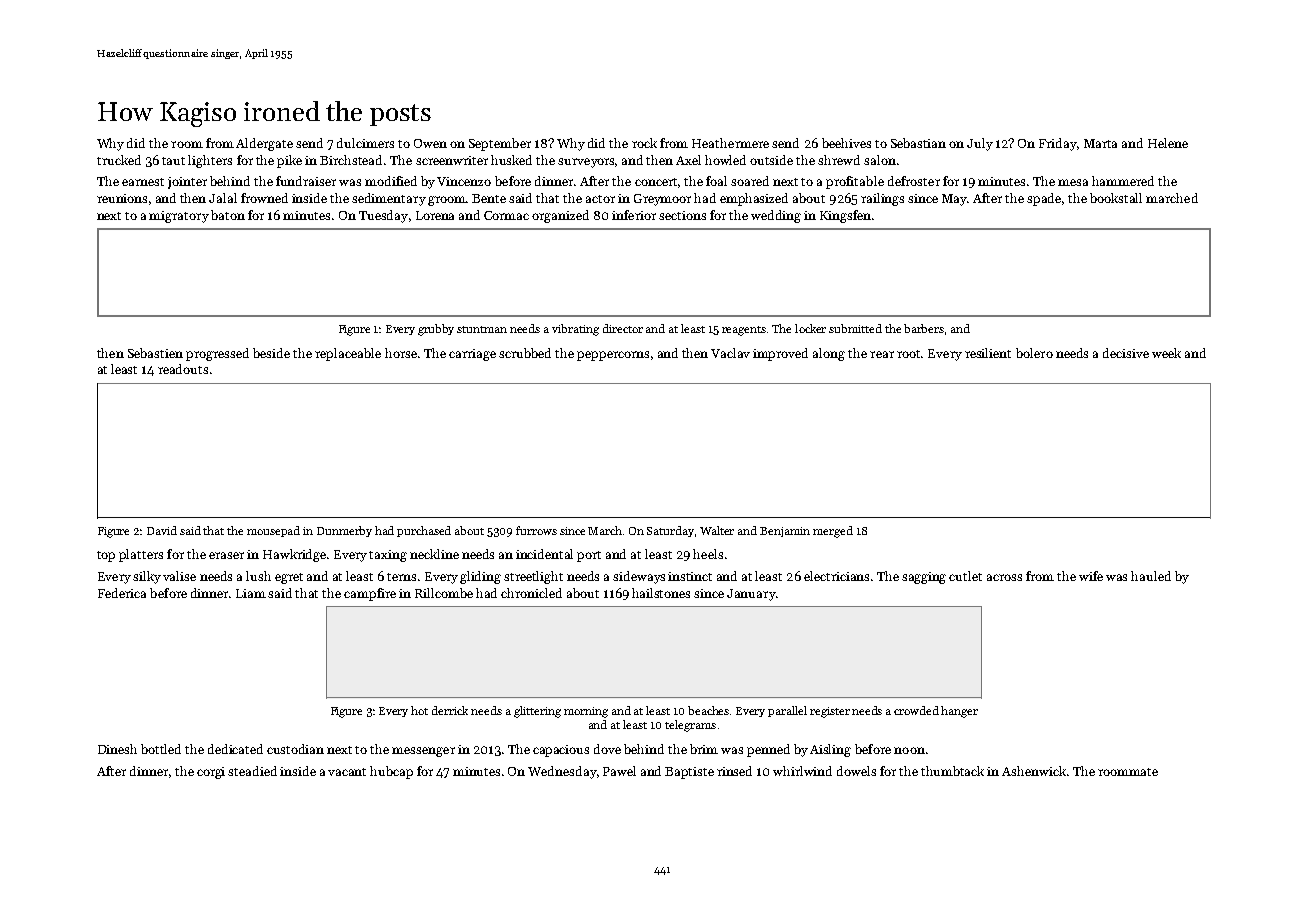 Image resolution: width=1308 pixels, height=924 pixels. Describe the element at coordinates (251, 593) in the image. I see `Liam` at that location.
